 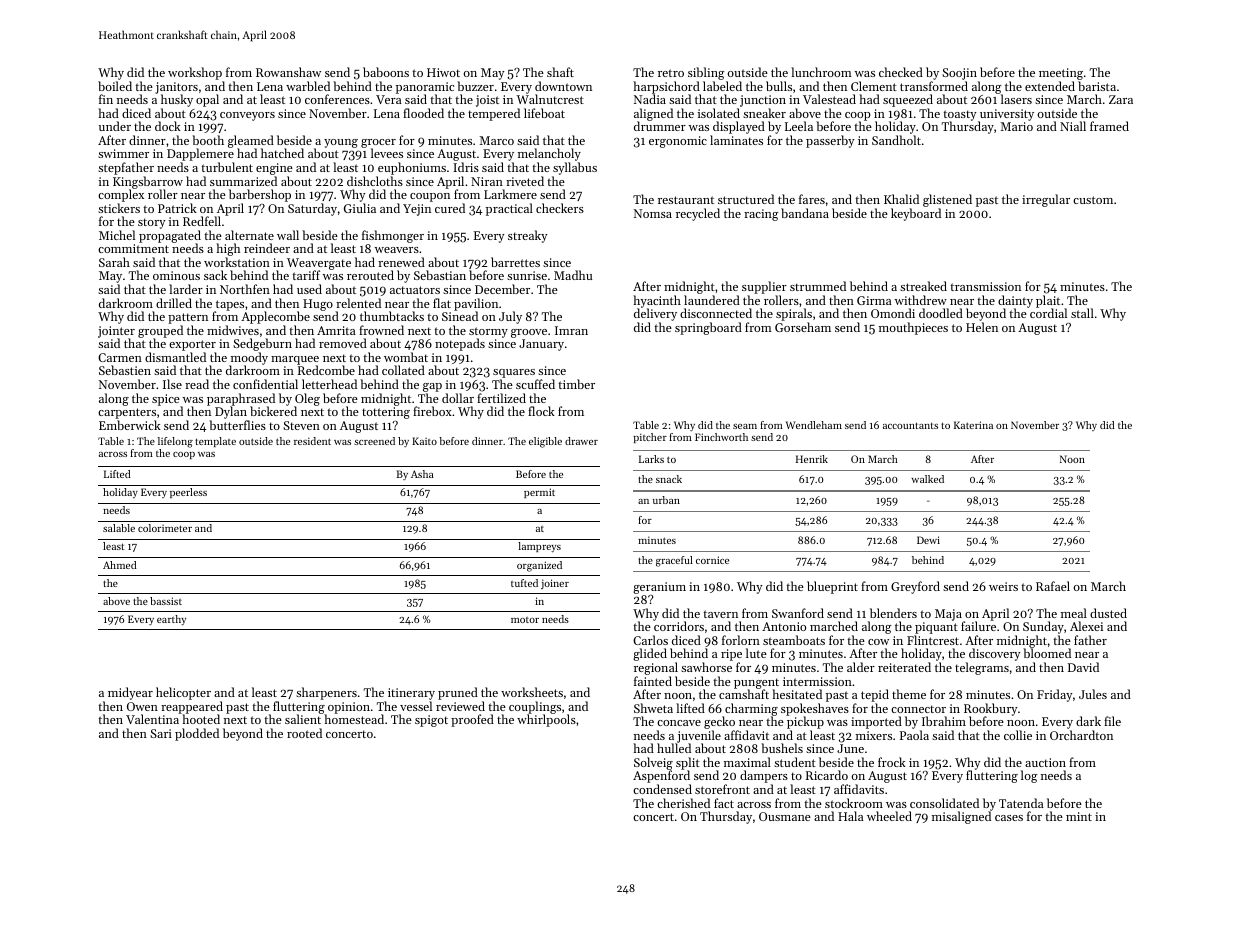 I want to click on Rafael, so click(x=1053, y=586).
